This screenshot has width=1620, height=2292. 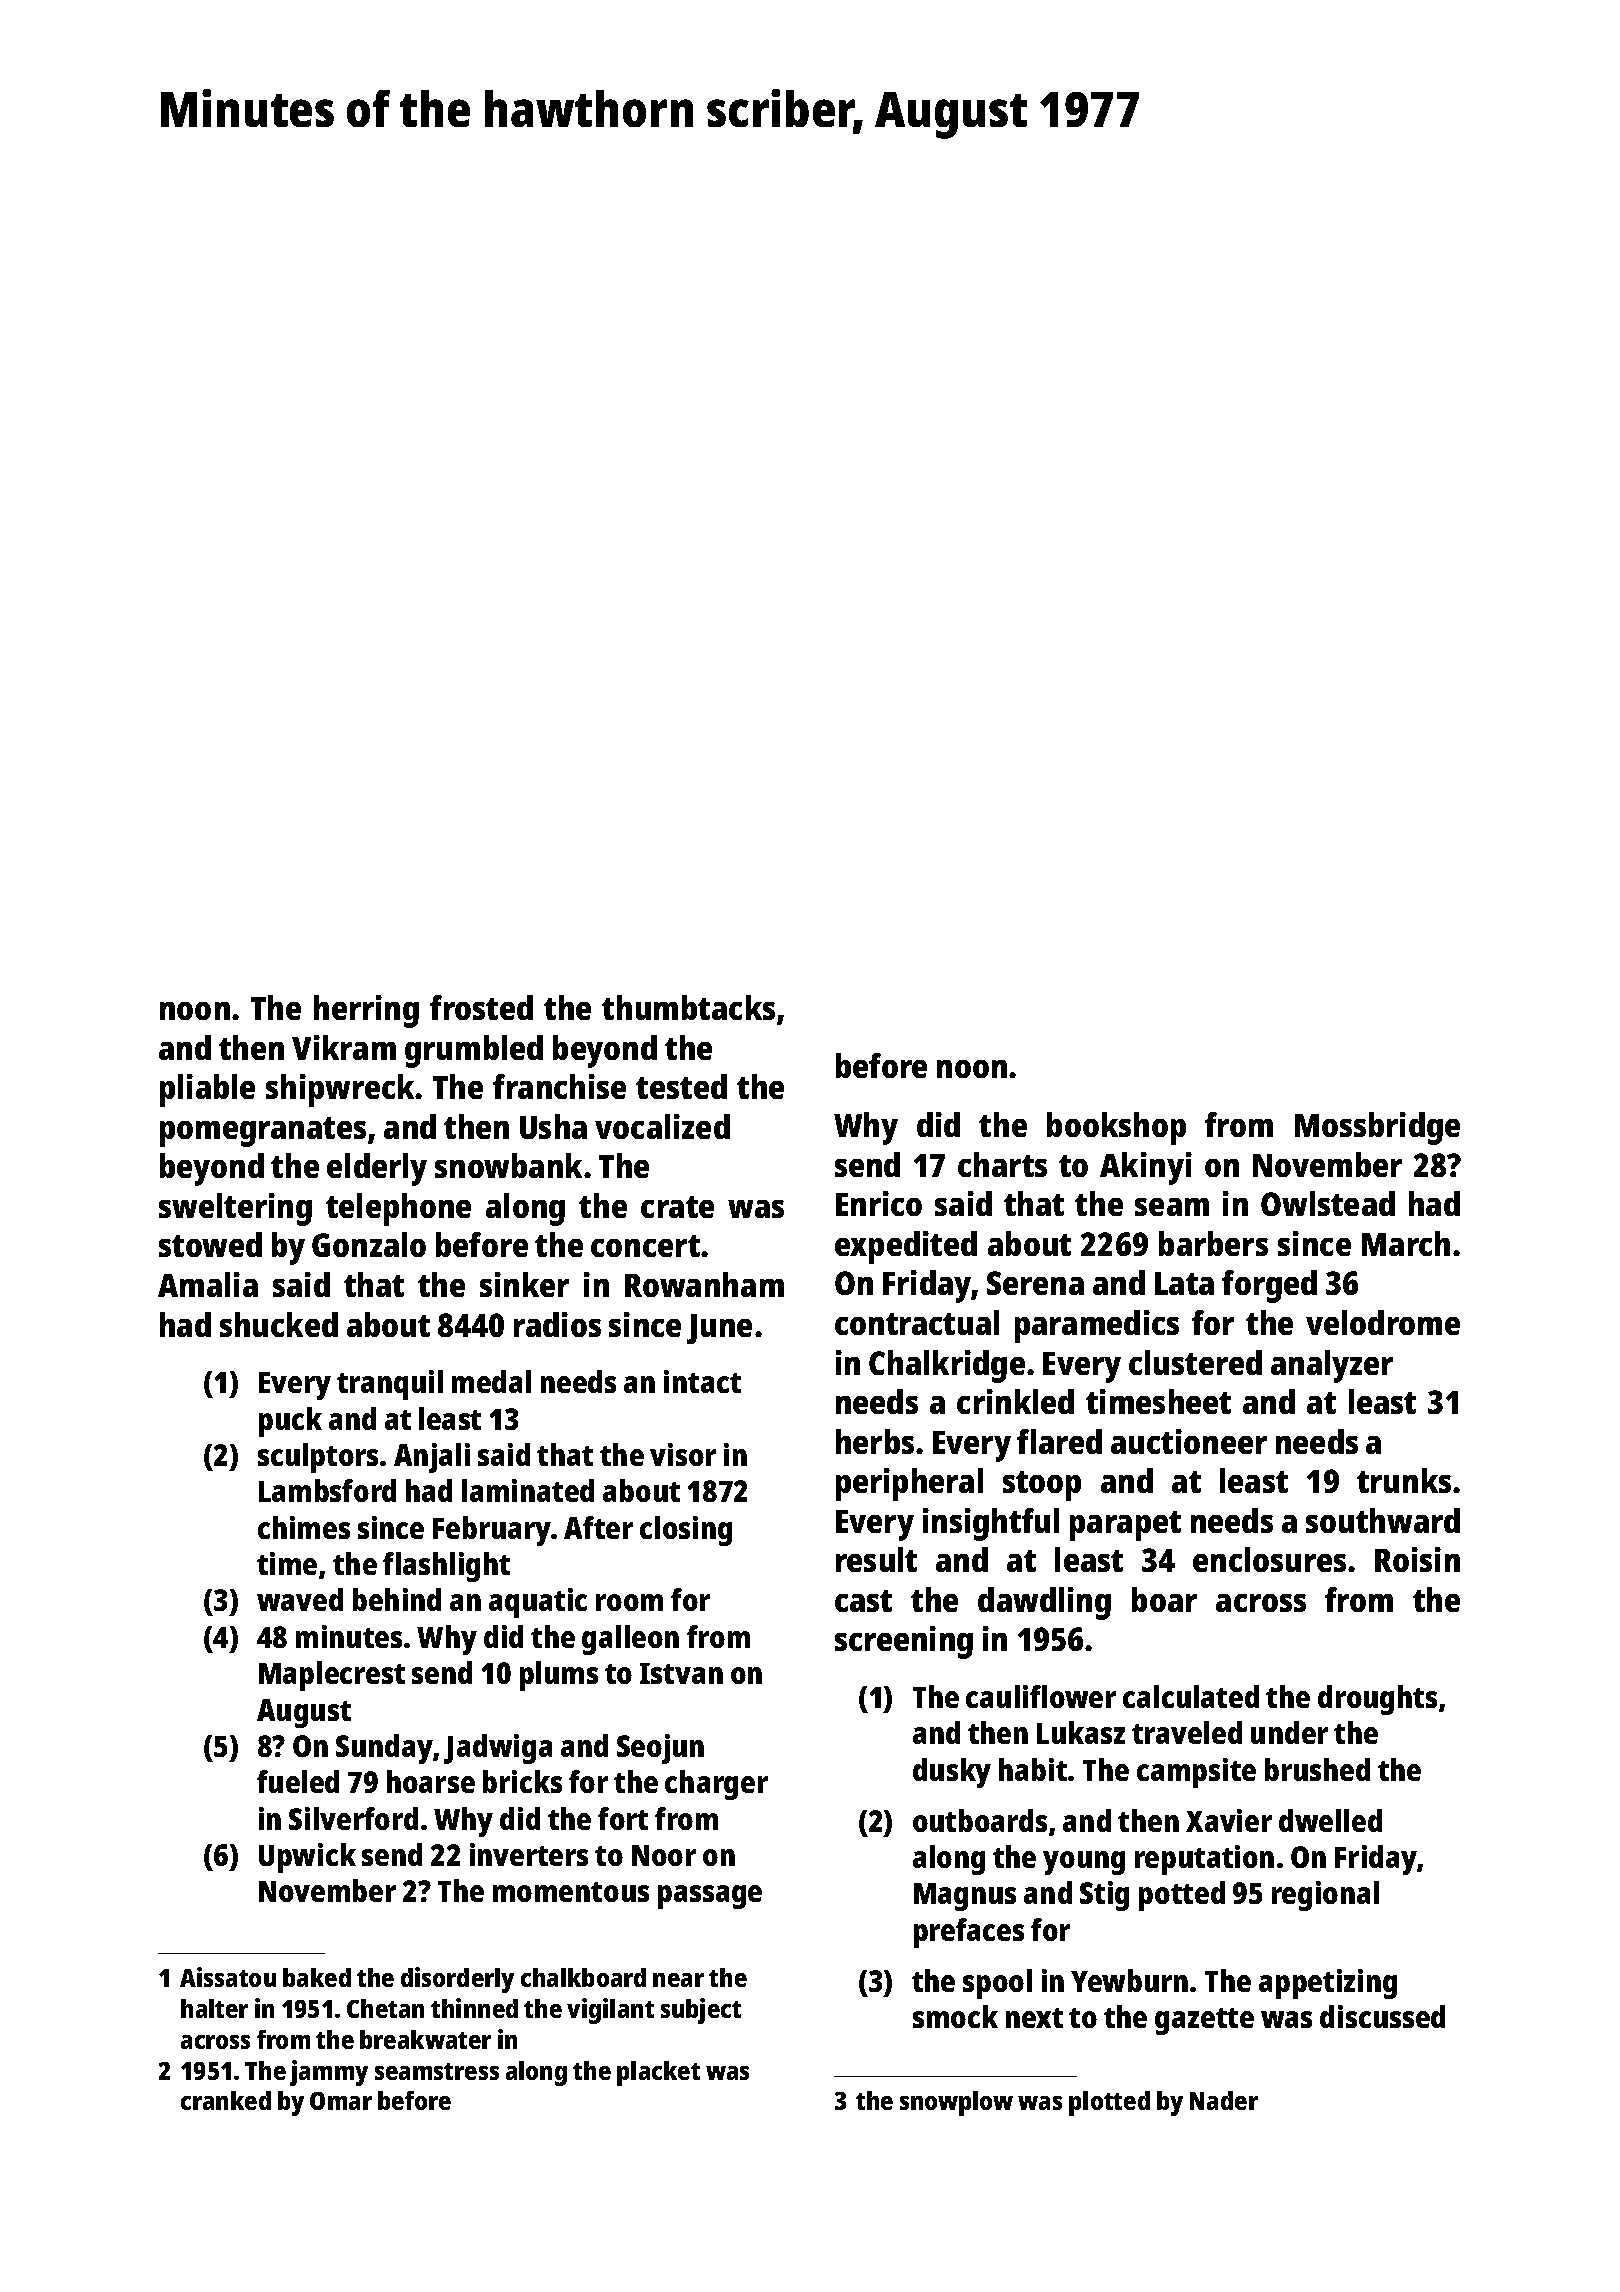 I want to click on enclosures, so click(x=1269, y=1559).
